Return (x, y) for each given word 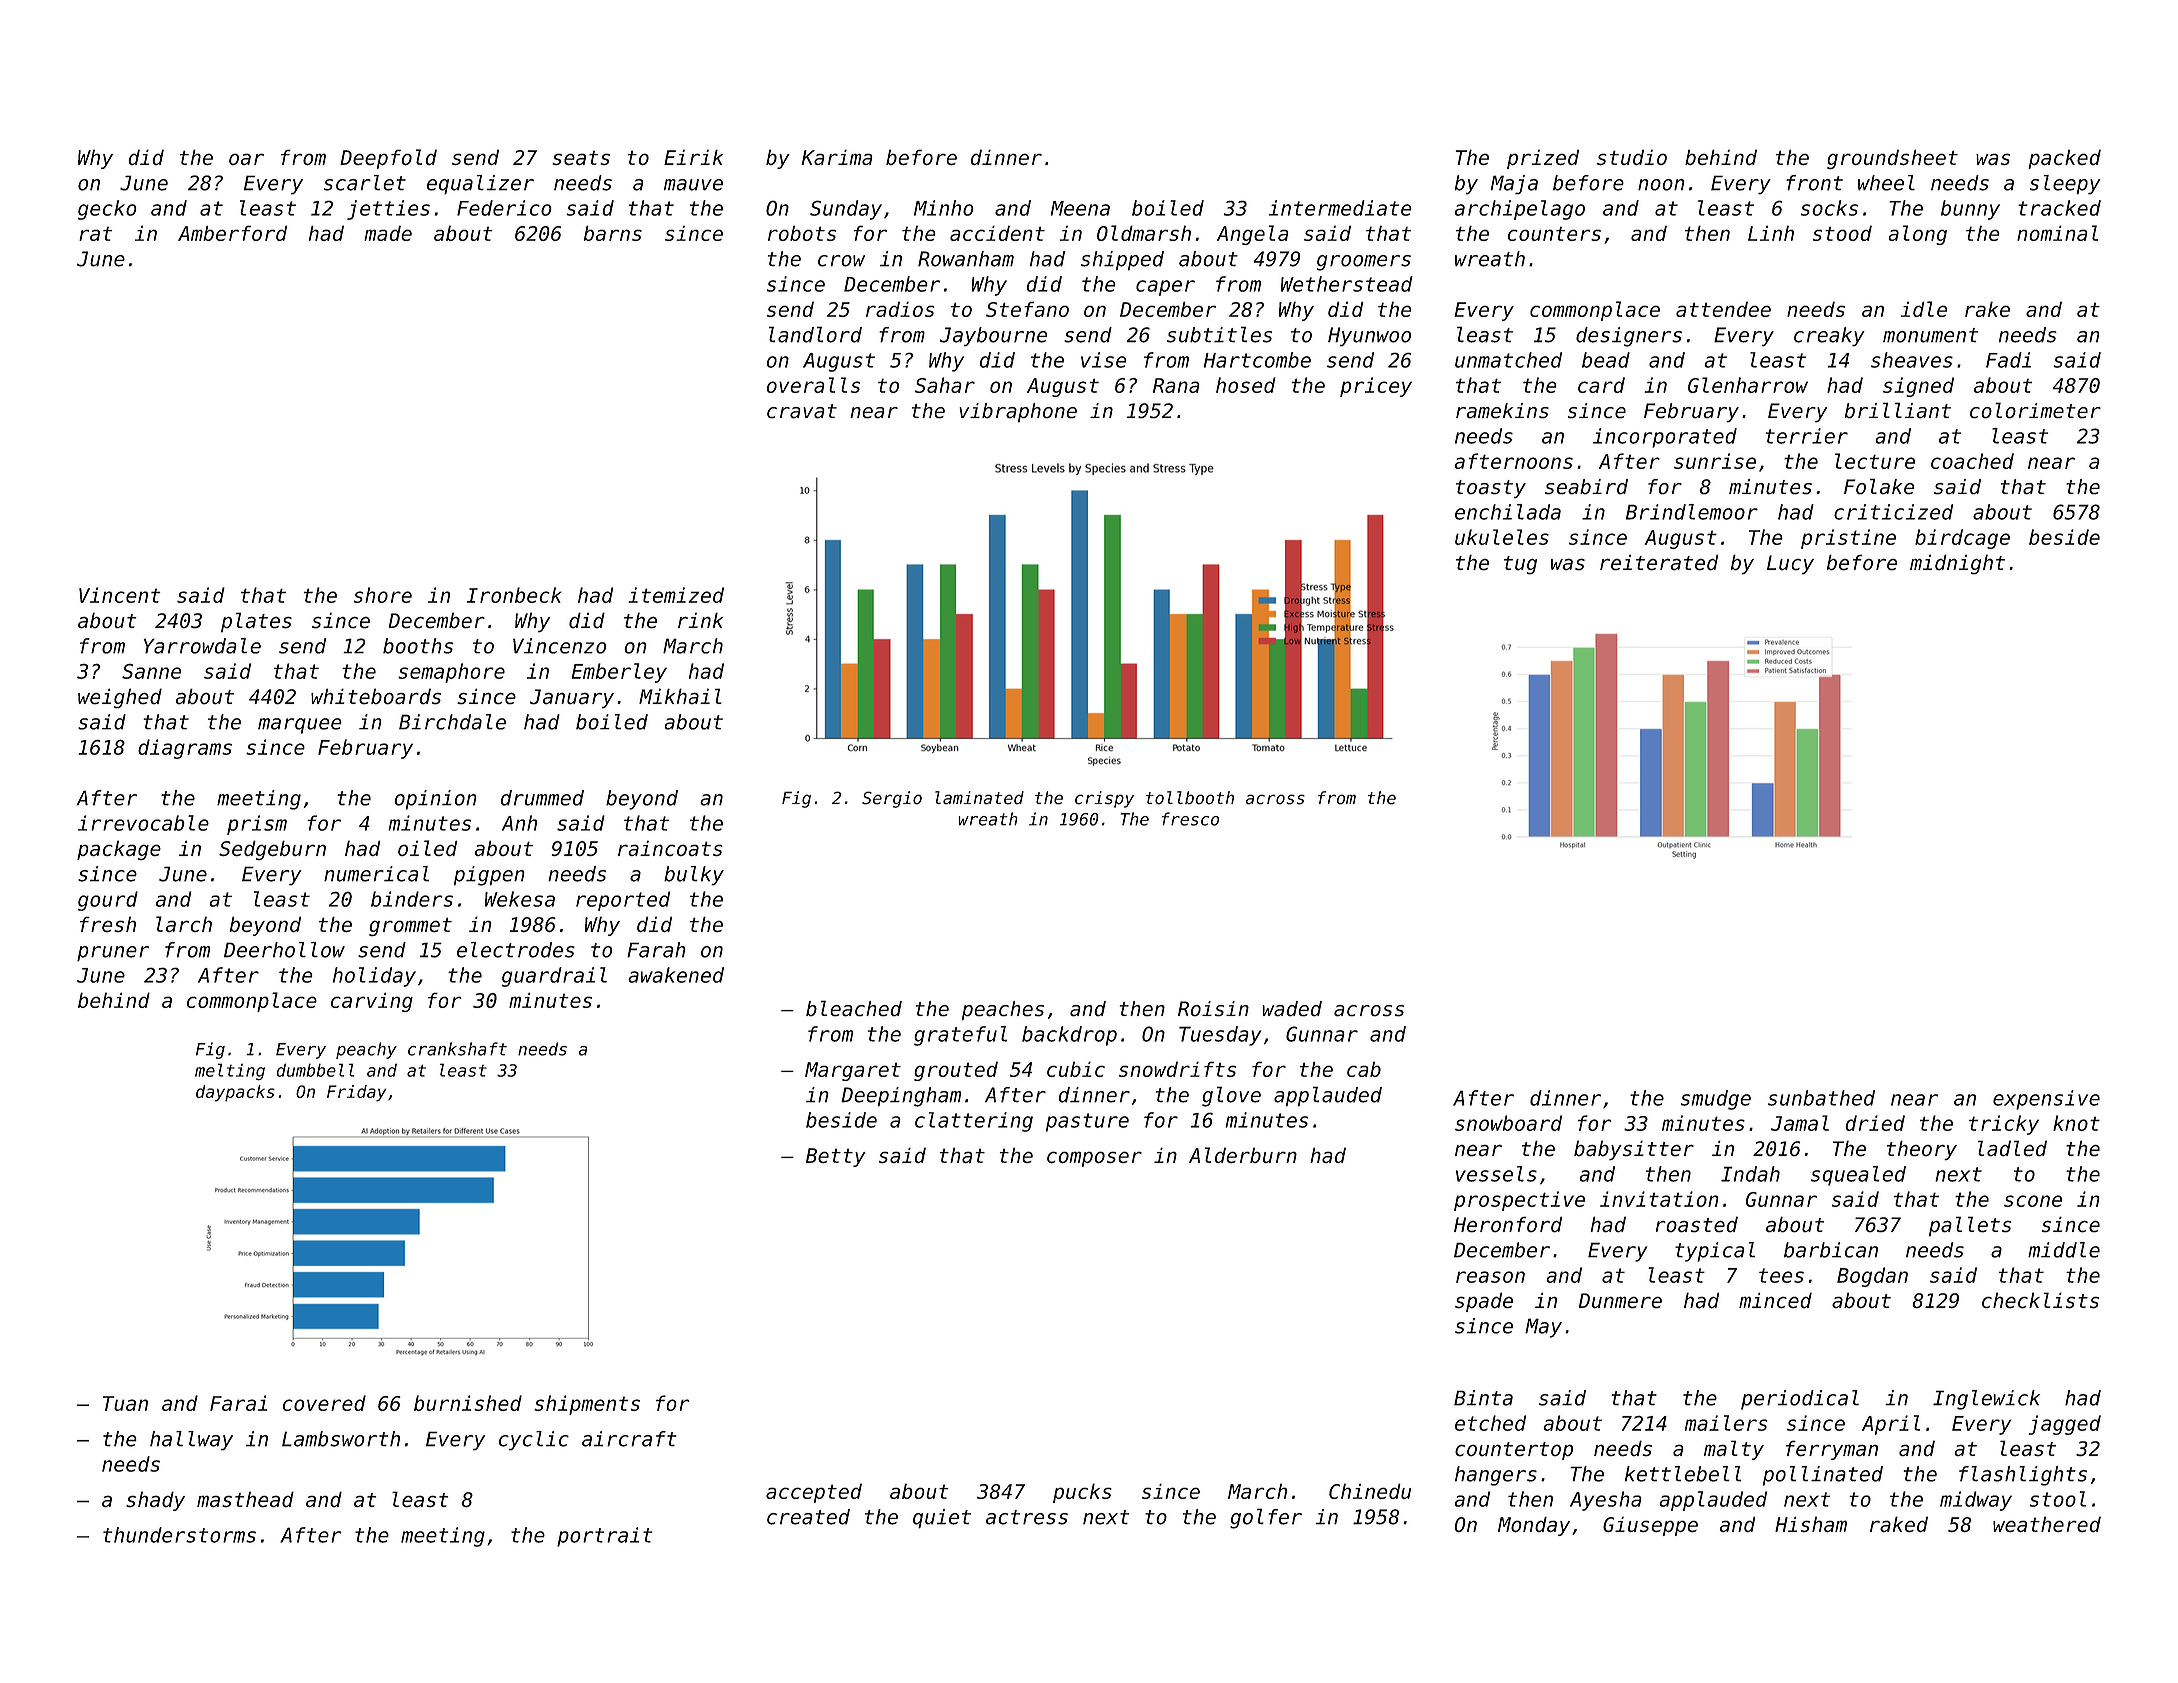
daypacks (235, 1093)
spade (1484, 1302)
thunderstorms (179, 1535)
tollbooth (1190, 798)
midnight (1957, 564)
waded (1292, 1008)
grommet (410, 926)
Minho (943, 208)
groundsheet (1892, 159)
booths (418, 646)
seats (581, 158)
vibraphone (1018, 413)
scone (2033, 1201)
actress (1027, 1517)
